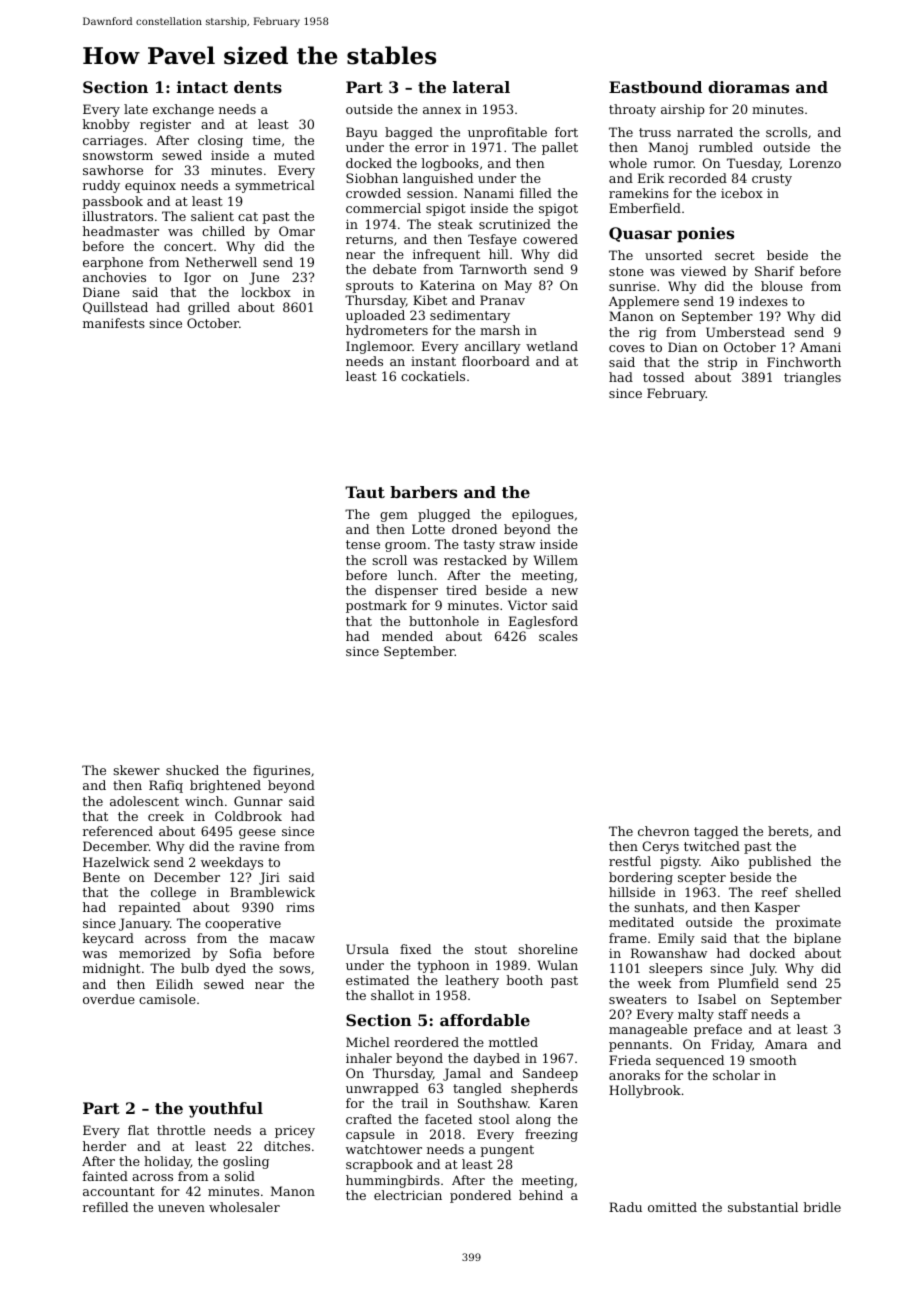 This screenshot has height=1308, width=924. What do you see at coordinates (367, 949) in the screenshot?
I see `Ursula` at bounding box center [367, 949].
